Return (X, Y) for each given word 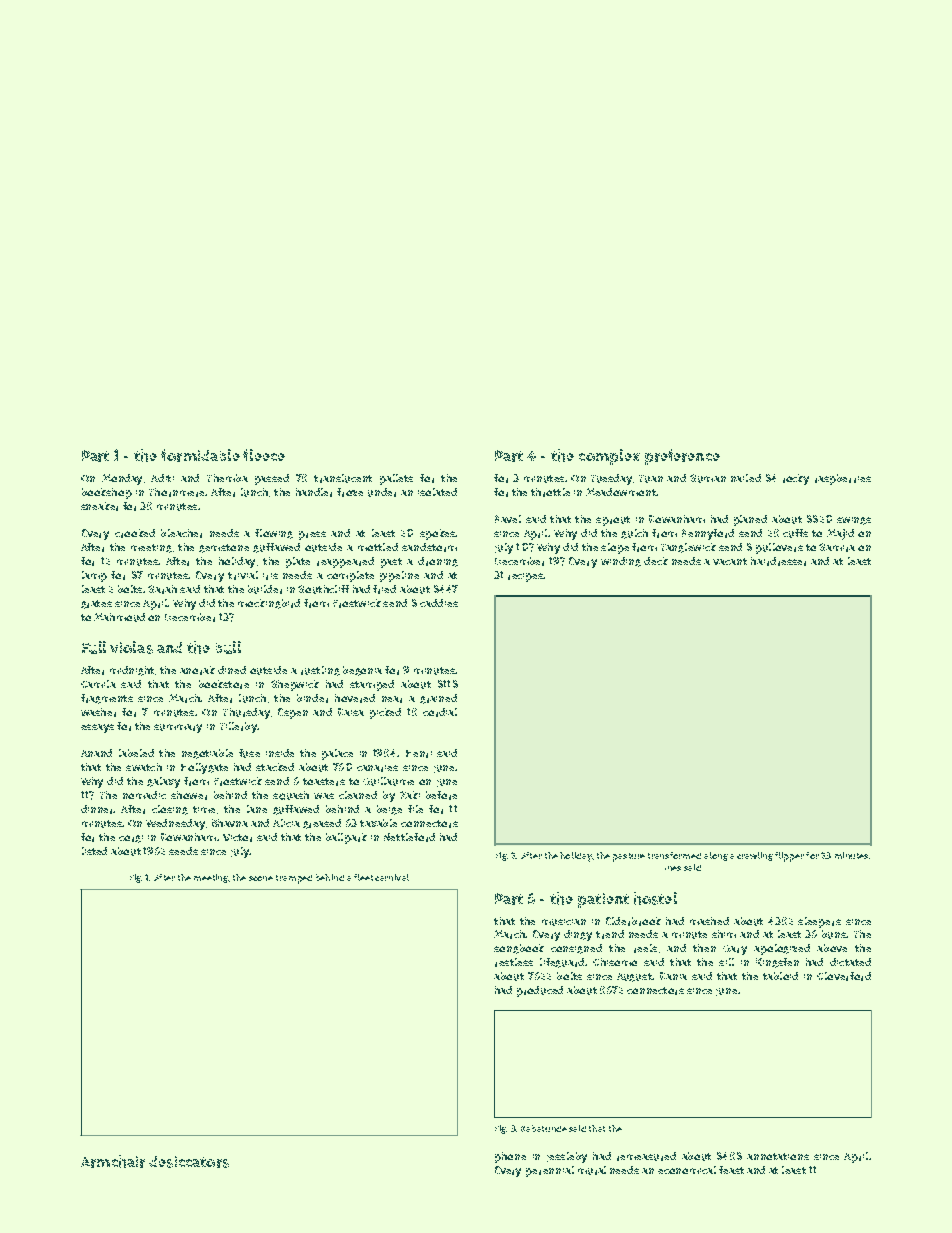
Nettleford (409, 837)
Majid (840, 534)
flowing (274, 534)
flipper (789, 857)
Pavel (508, 519)
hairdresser (778, 561)
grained (438, 699)
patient (603, 900)
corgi (131, 839)
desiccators (189, 1162)
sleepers (819, 922)
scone (261, 878)
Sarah (162, 589)
